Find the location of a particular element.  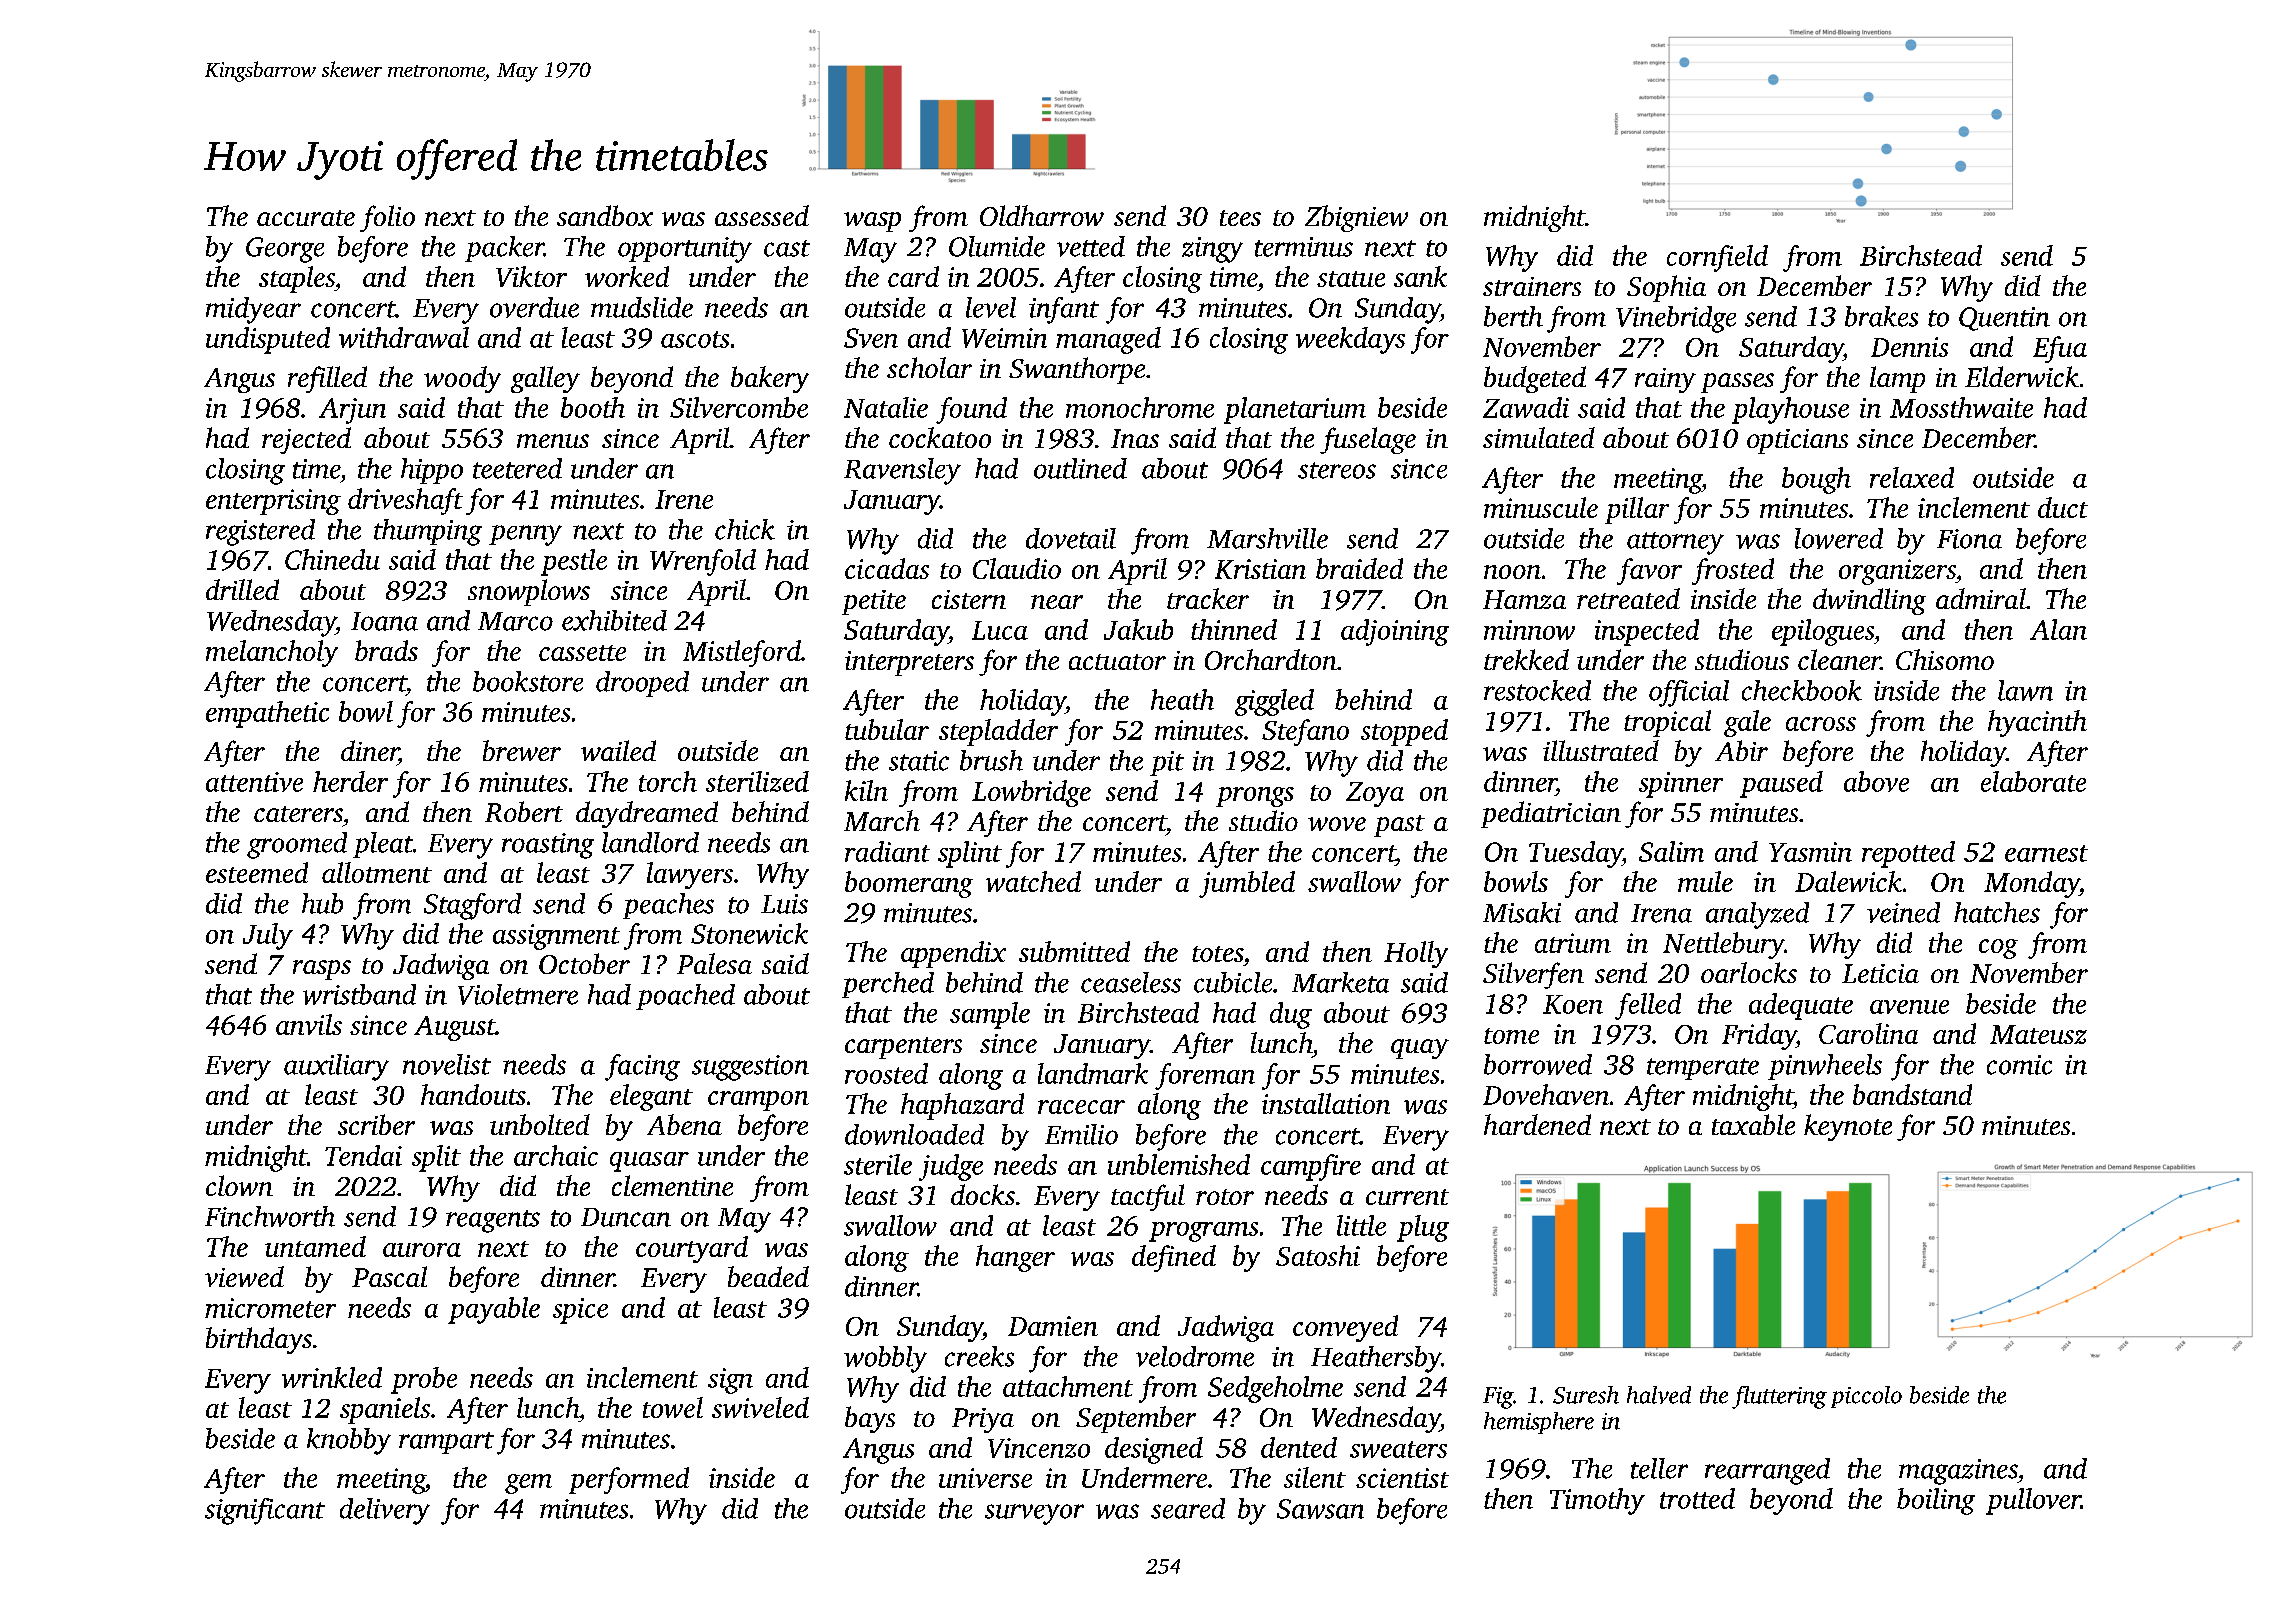

card is located at coordinates (913, 276).
